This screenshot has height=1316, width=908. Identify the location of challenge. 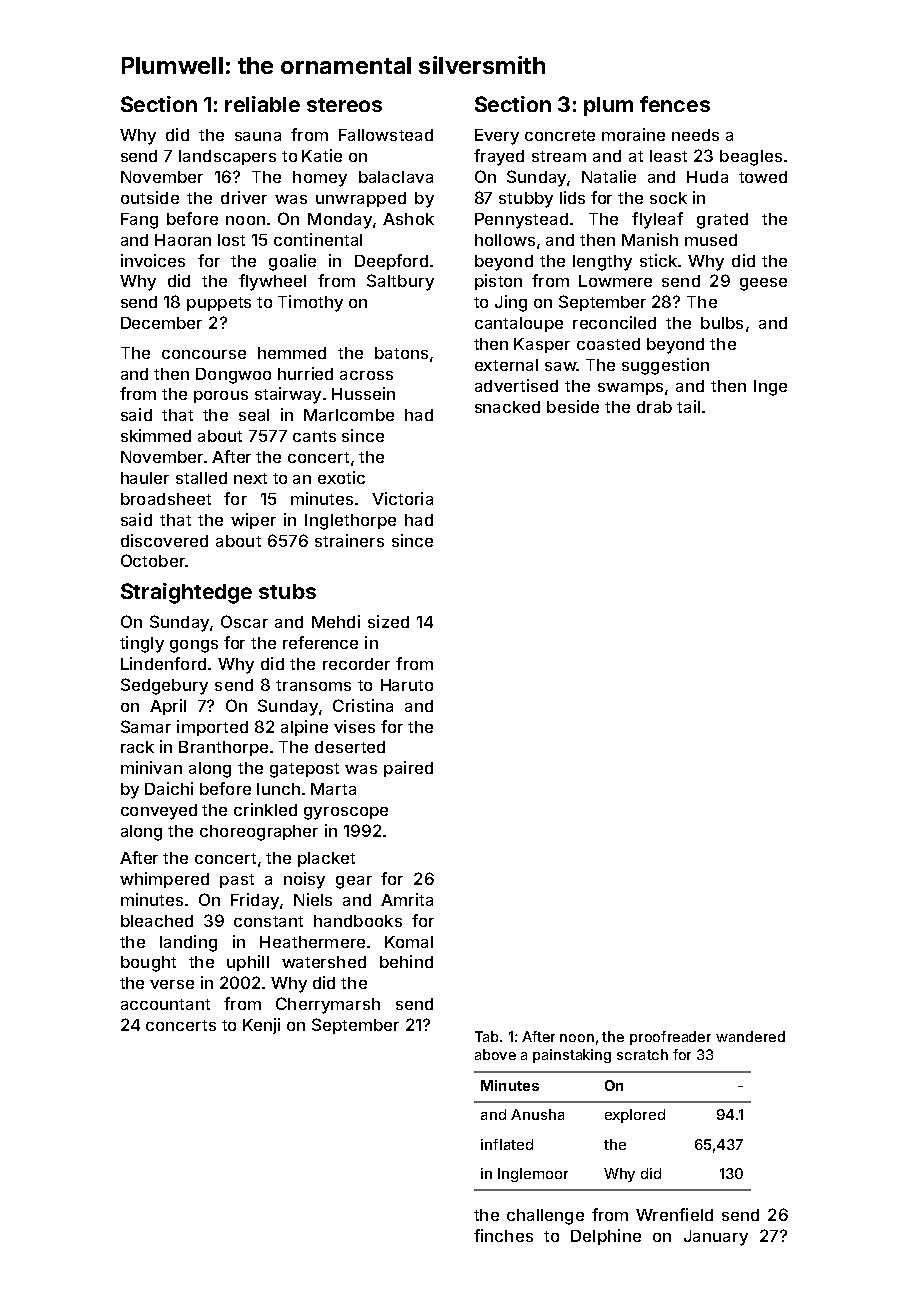
(545, 1217).
